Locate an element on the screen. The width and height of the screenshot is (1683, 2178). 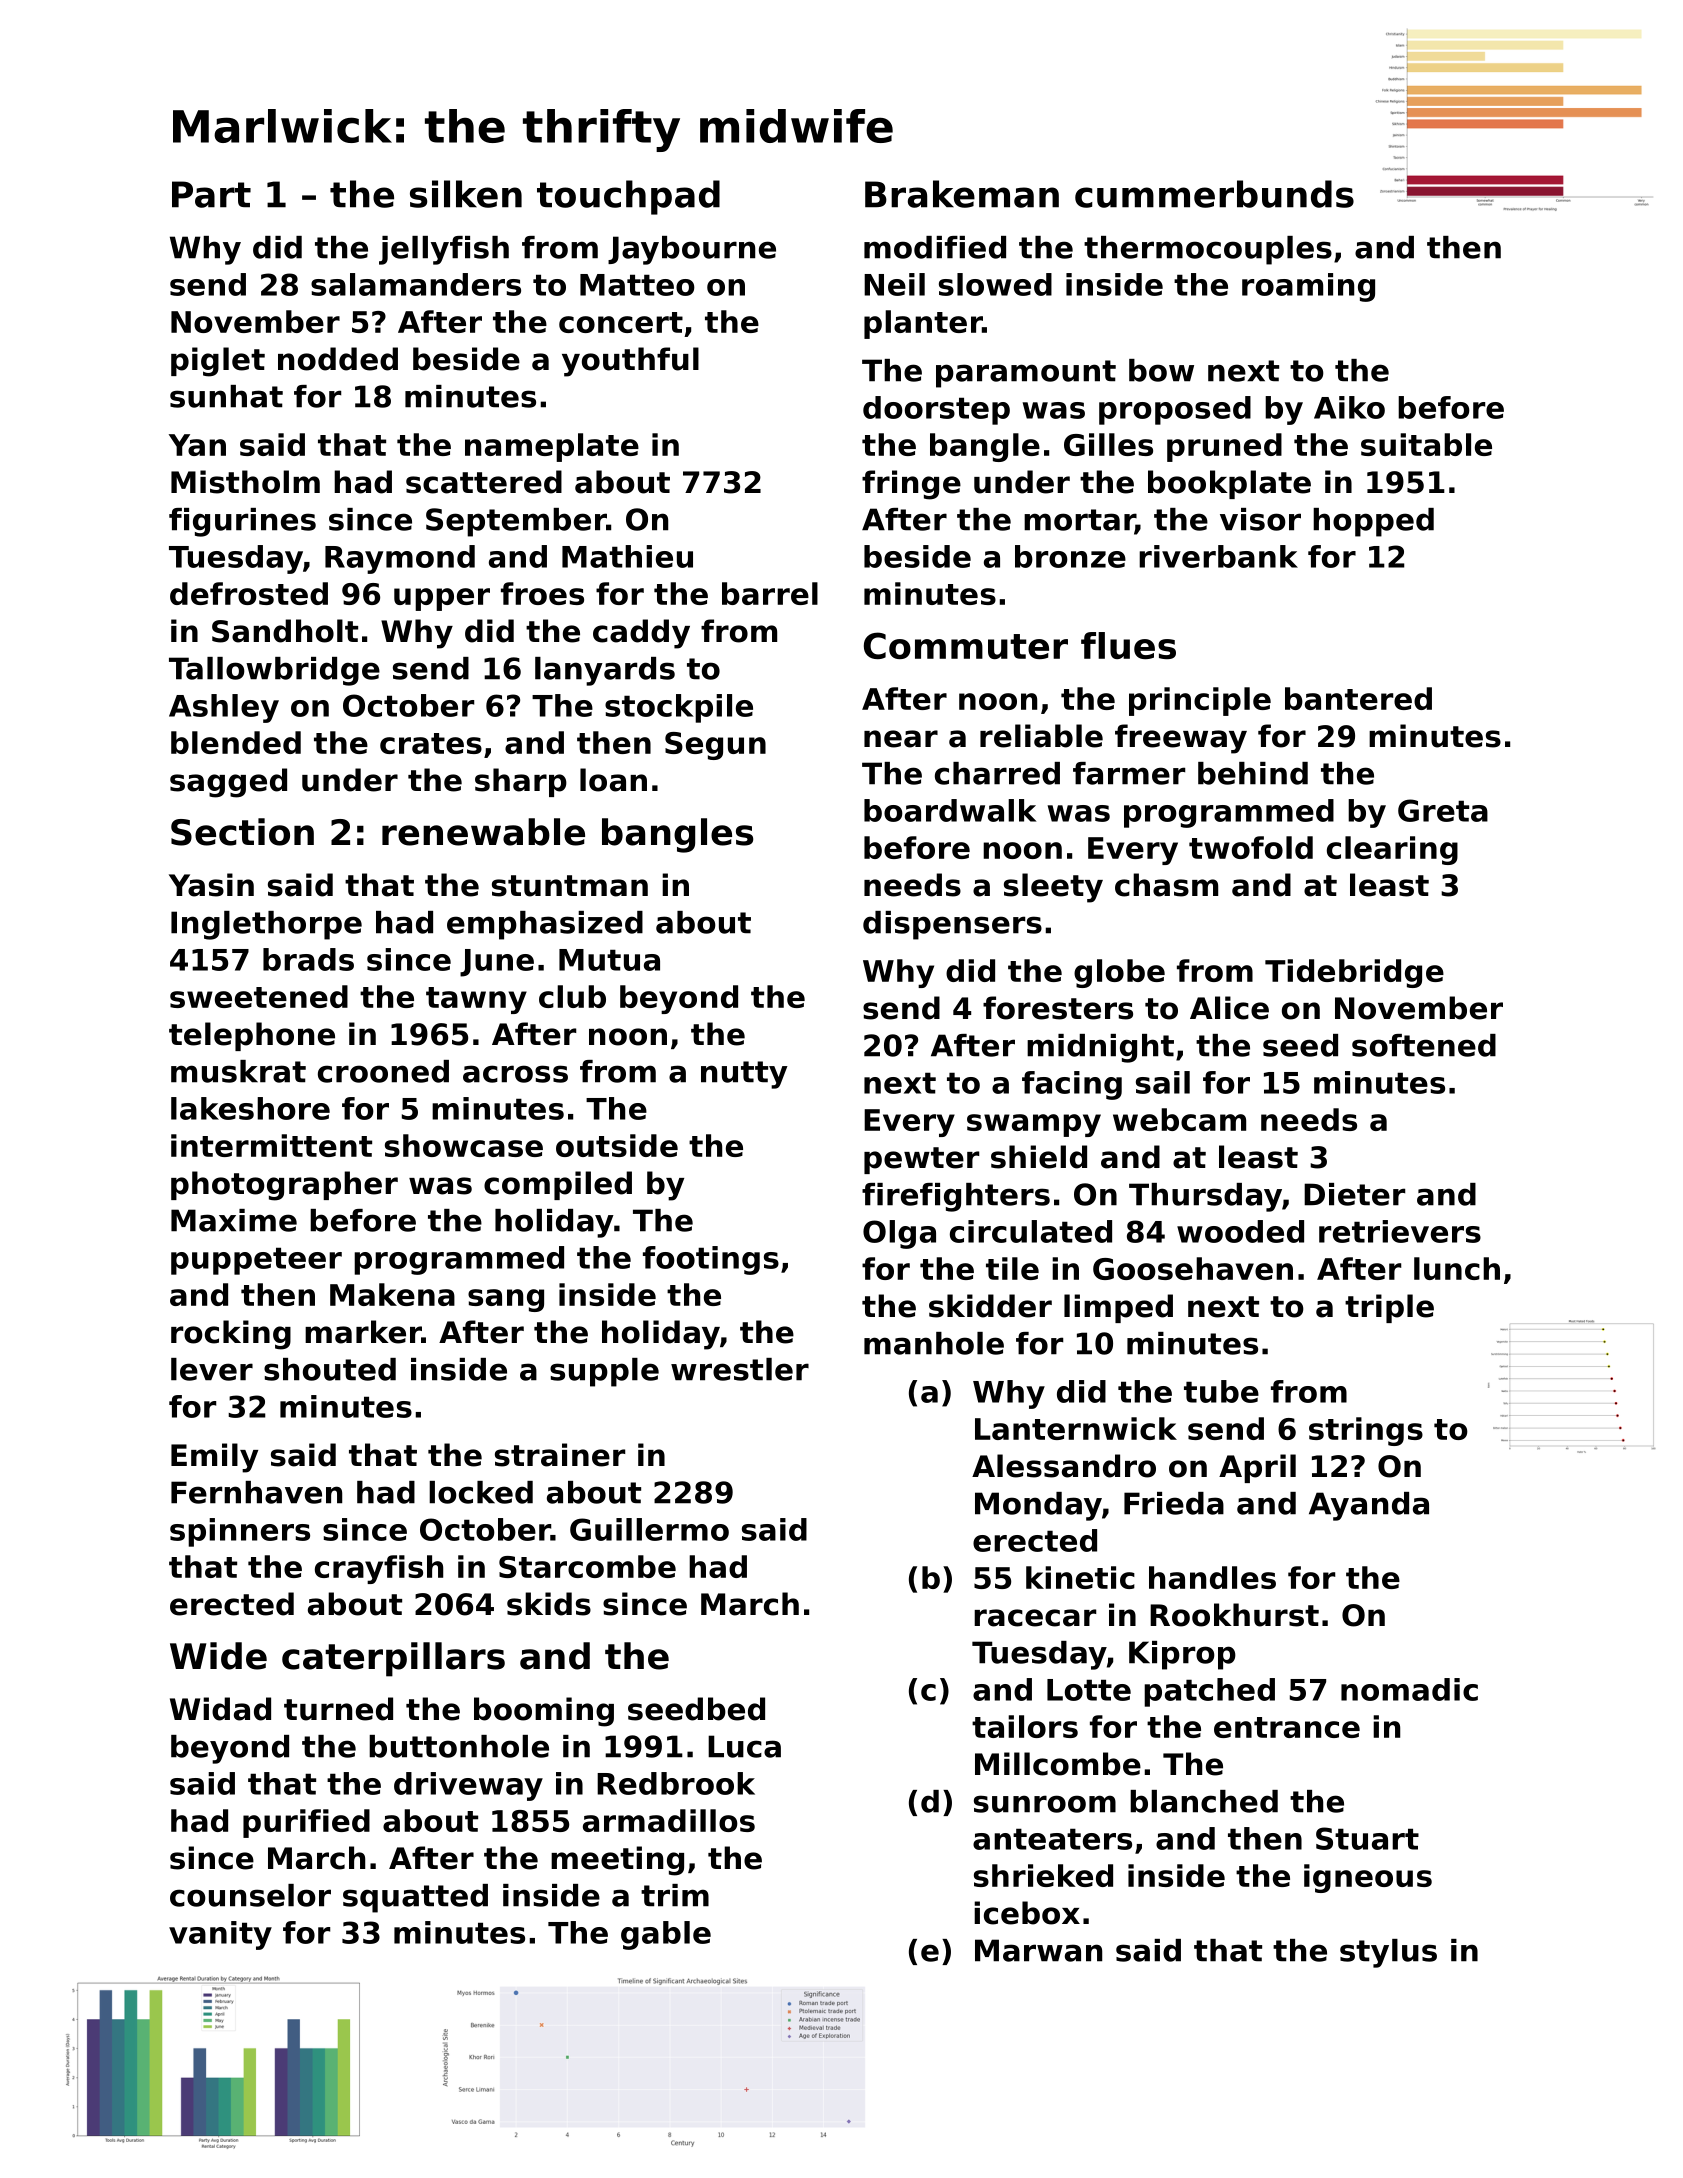
concert is located at coordinates (621, 322).
